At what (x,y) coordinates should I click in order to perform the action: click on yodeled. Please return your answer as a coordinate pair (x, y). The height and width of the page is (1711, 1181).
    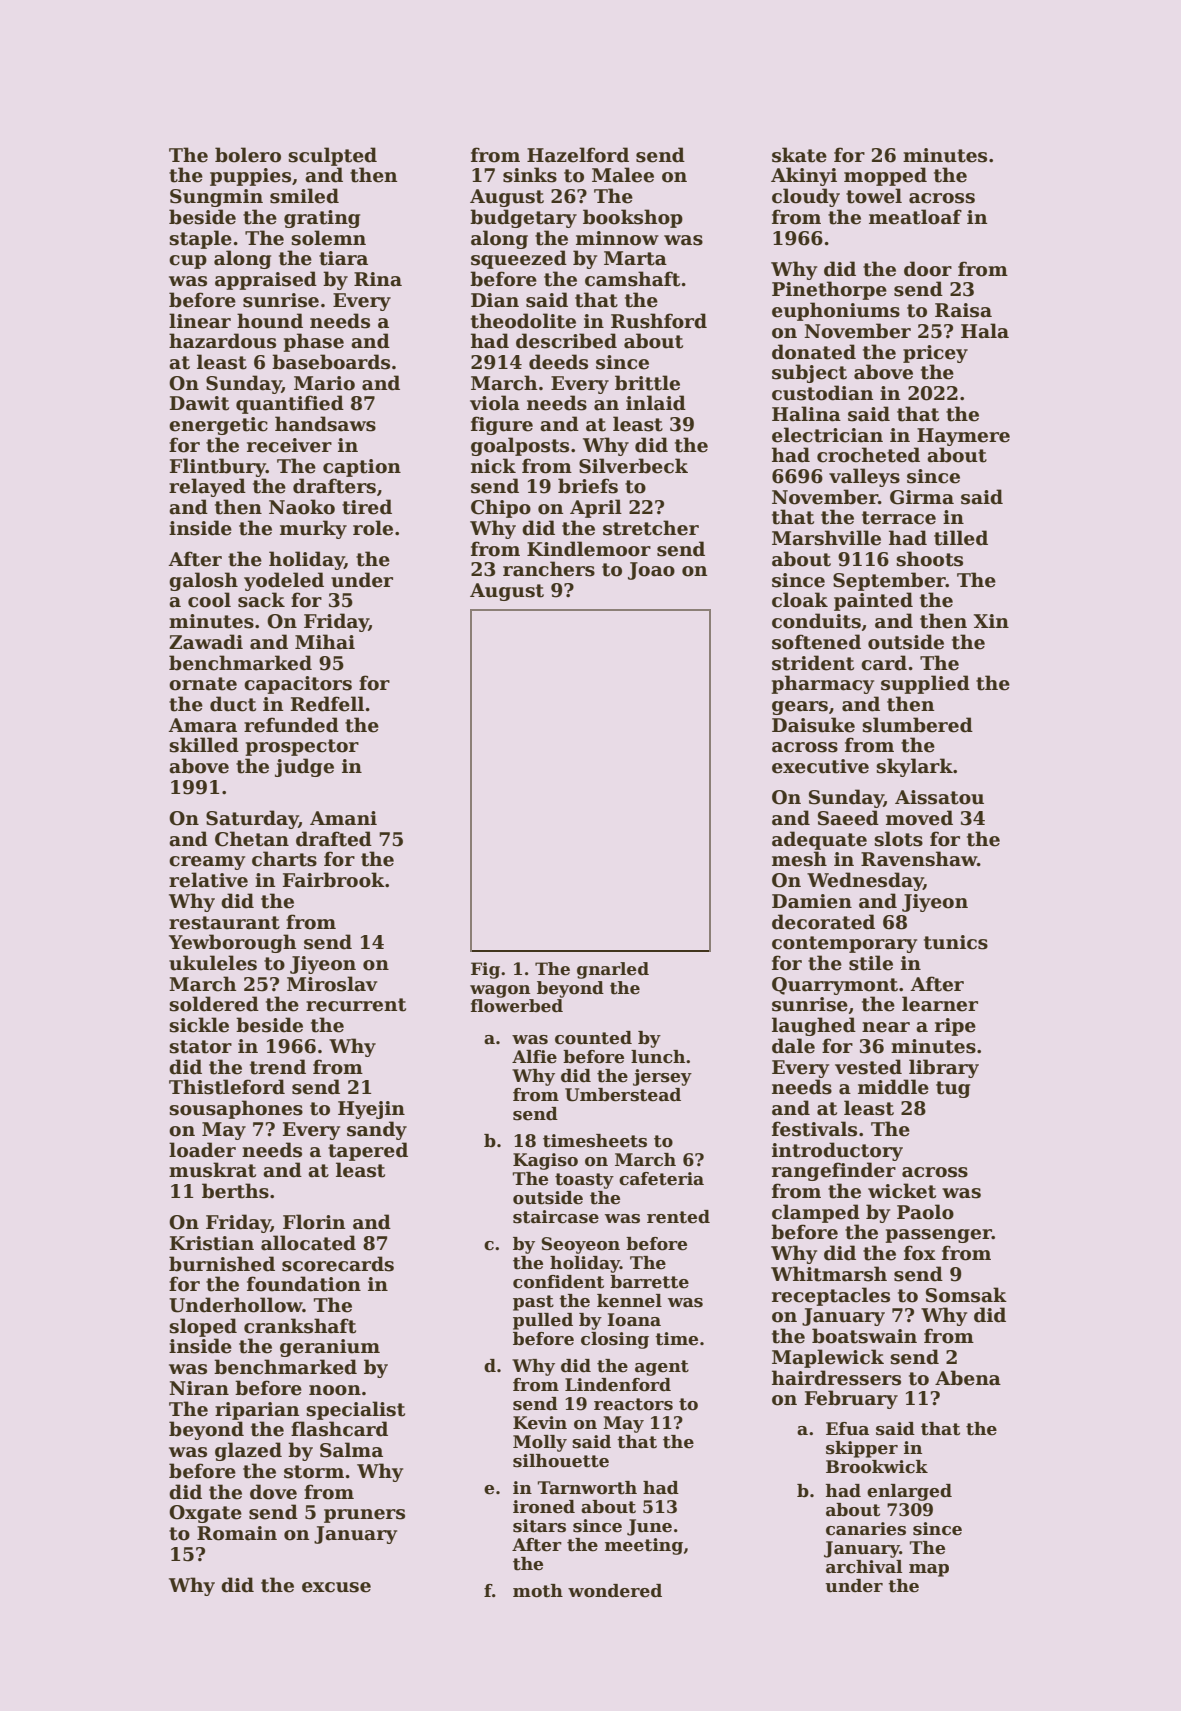
    Looking at the image, I should click on (284, 581).
